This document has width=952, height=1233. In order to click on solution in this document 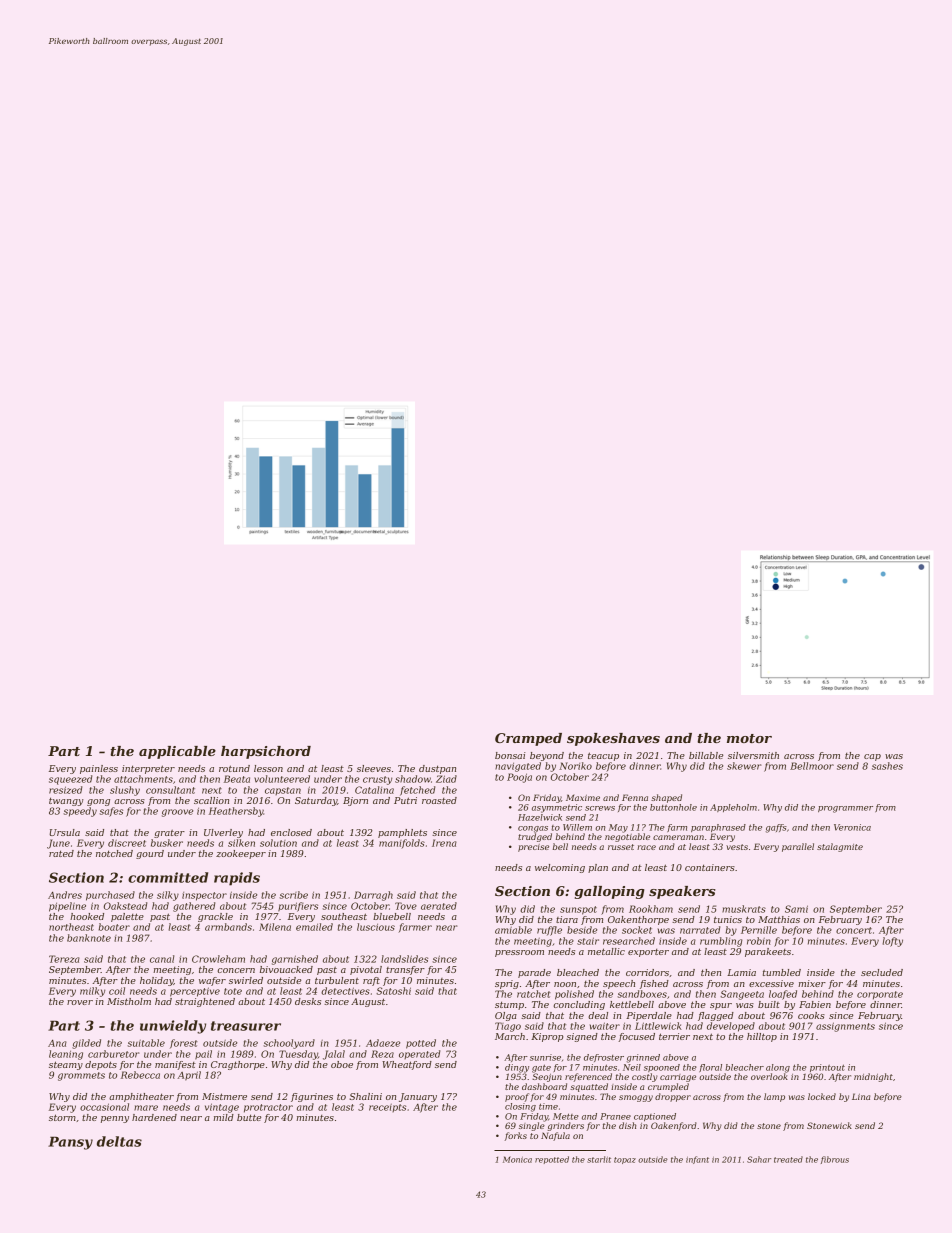, I will do `click(278, 843)`.
